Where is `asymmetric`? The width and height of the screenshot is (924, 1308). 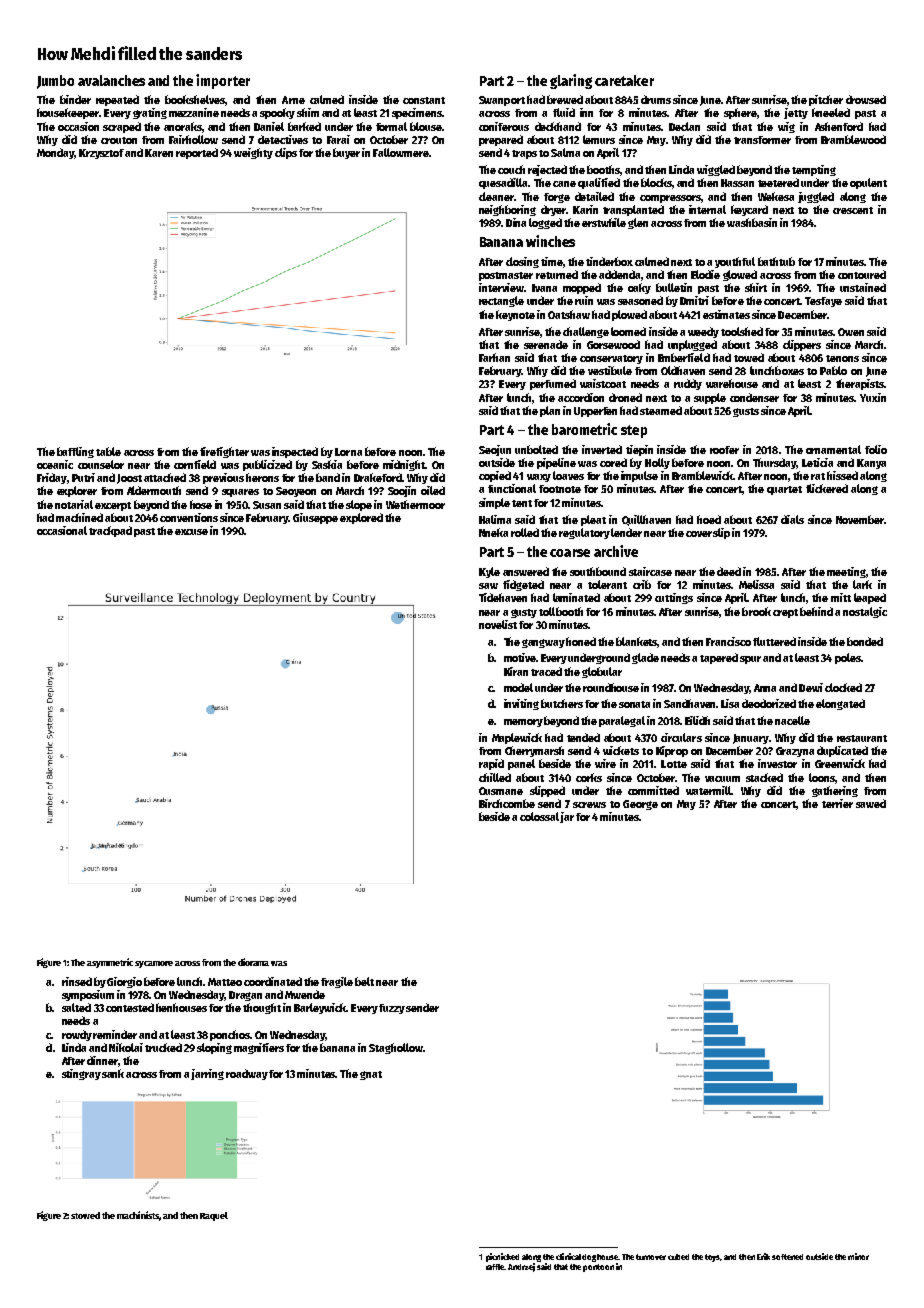
asymmetric is located at coordinates (110, 963).
